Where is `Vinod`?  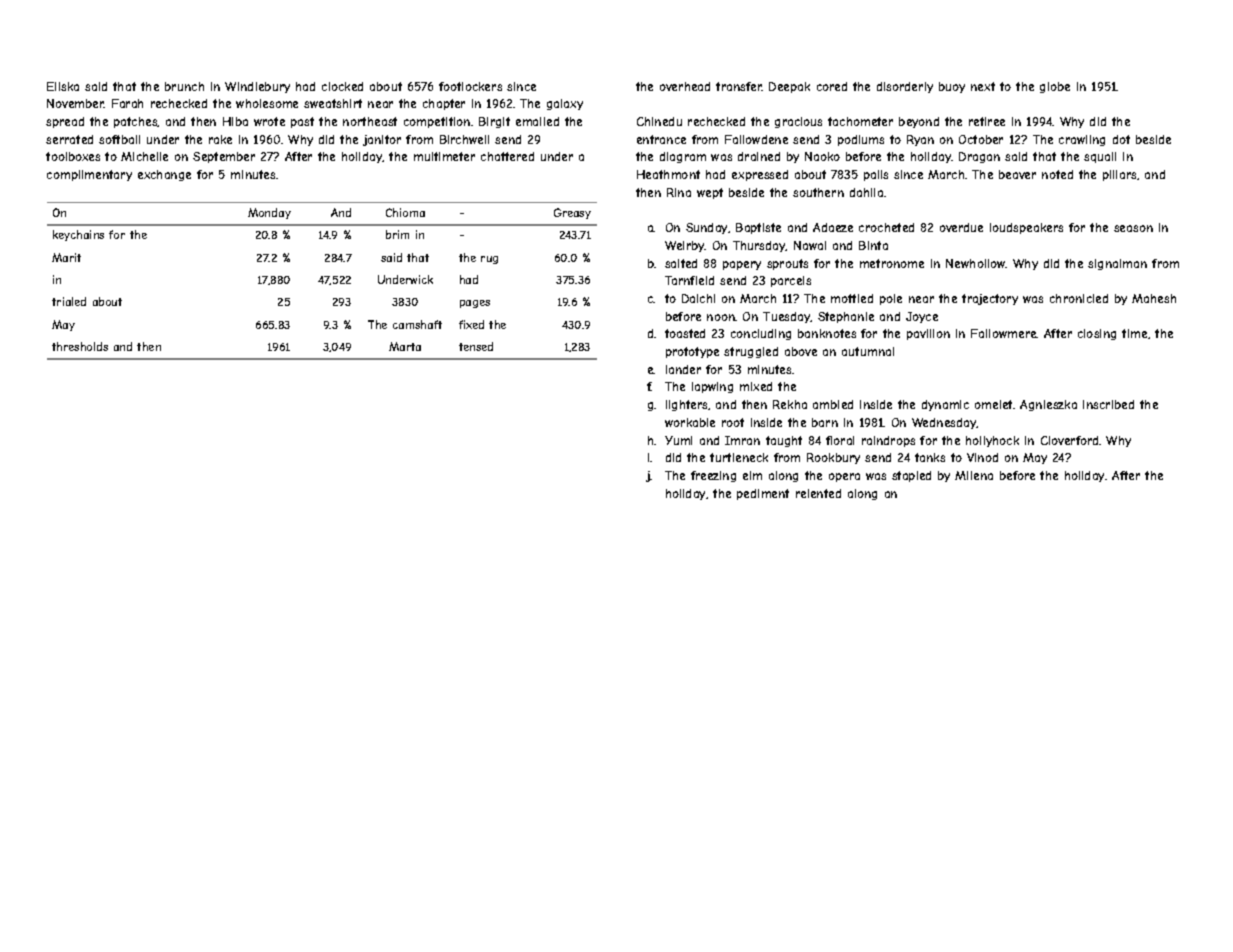
Vinod is located at coordinates (982, 457).
